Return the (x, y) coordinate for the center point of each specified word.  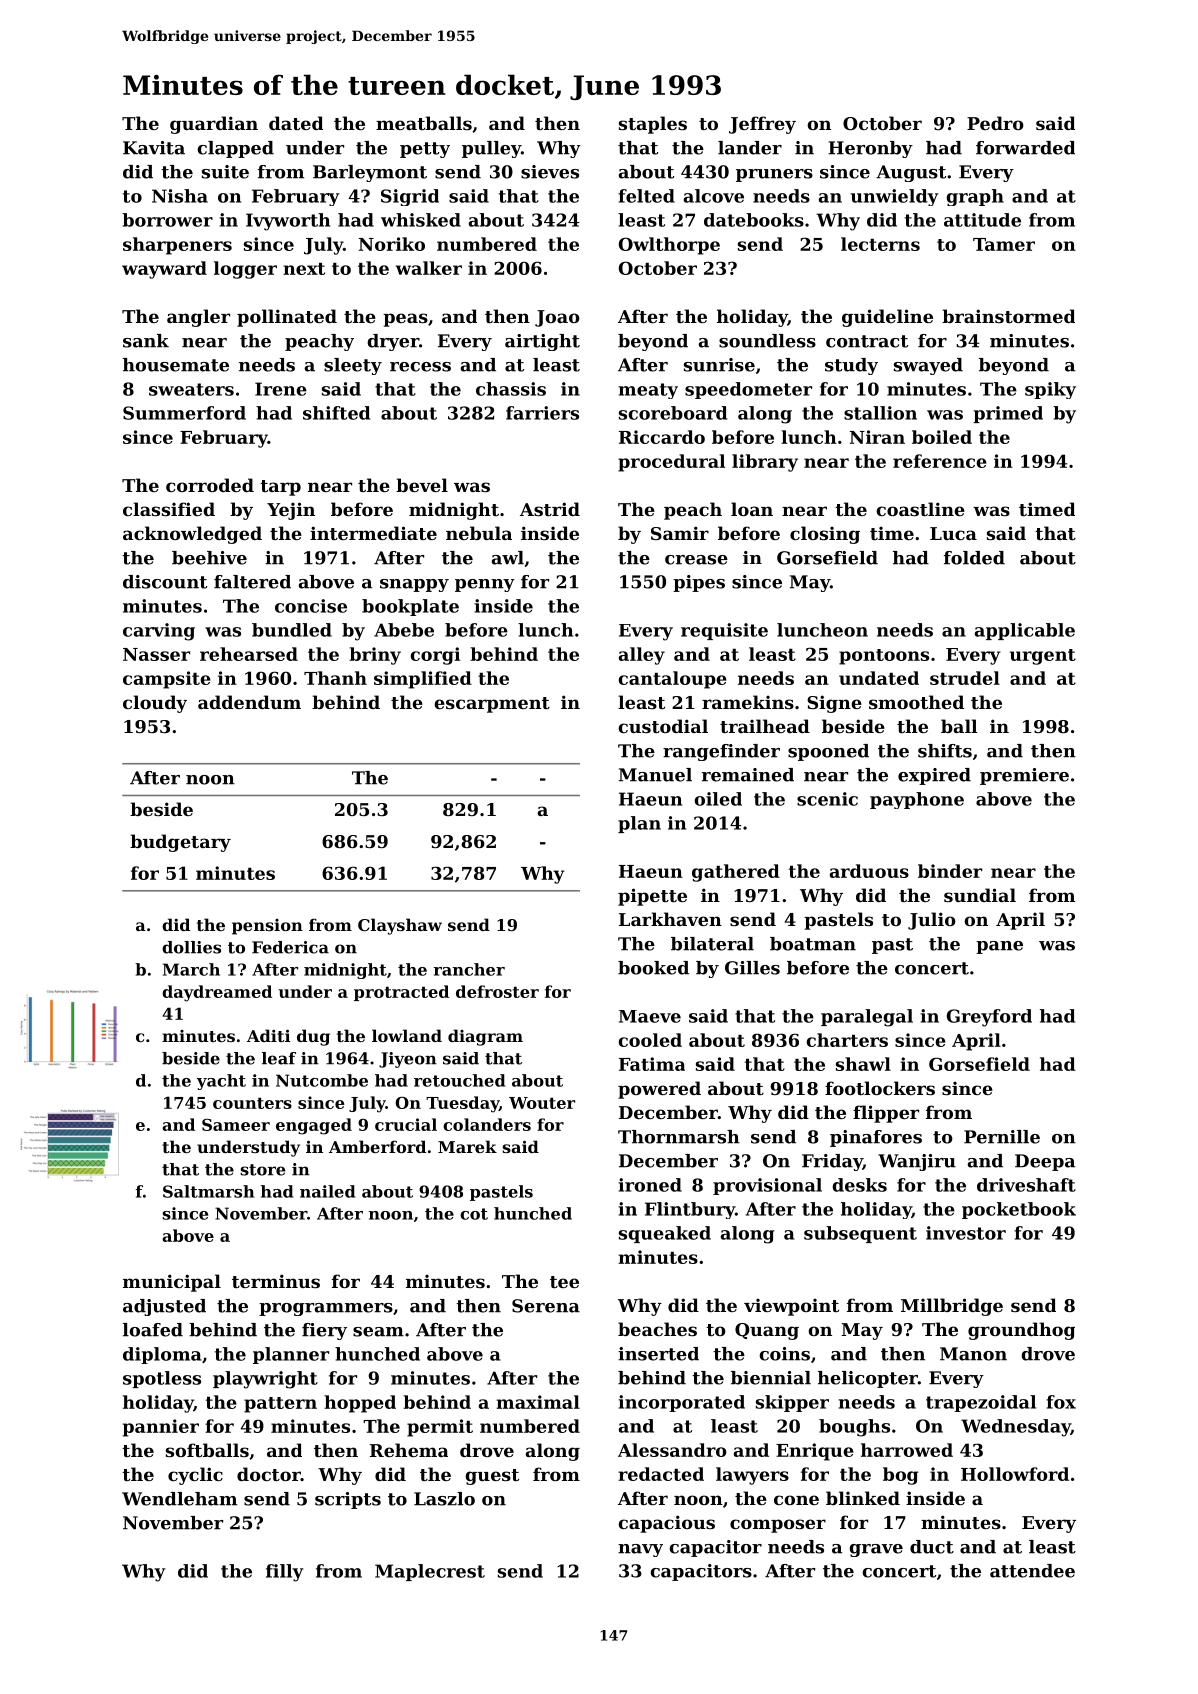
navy (640, 1550)
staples (653, 125)
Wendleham (179, 1499)
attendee (1032, 1571)
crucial (406, 1124)
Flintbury (690, 1210)
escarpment (492, 705)
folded (974, 558)
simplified (423, 680)
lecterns (880, 244)
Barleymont (370, 173)
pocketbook (1019, 1210)
